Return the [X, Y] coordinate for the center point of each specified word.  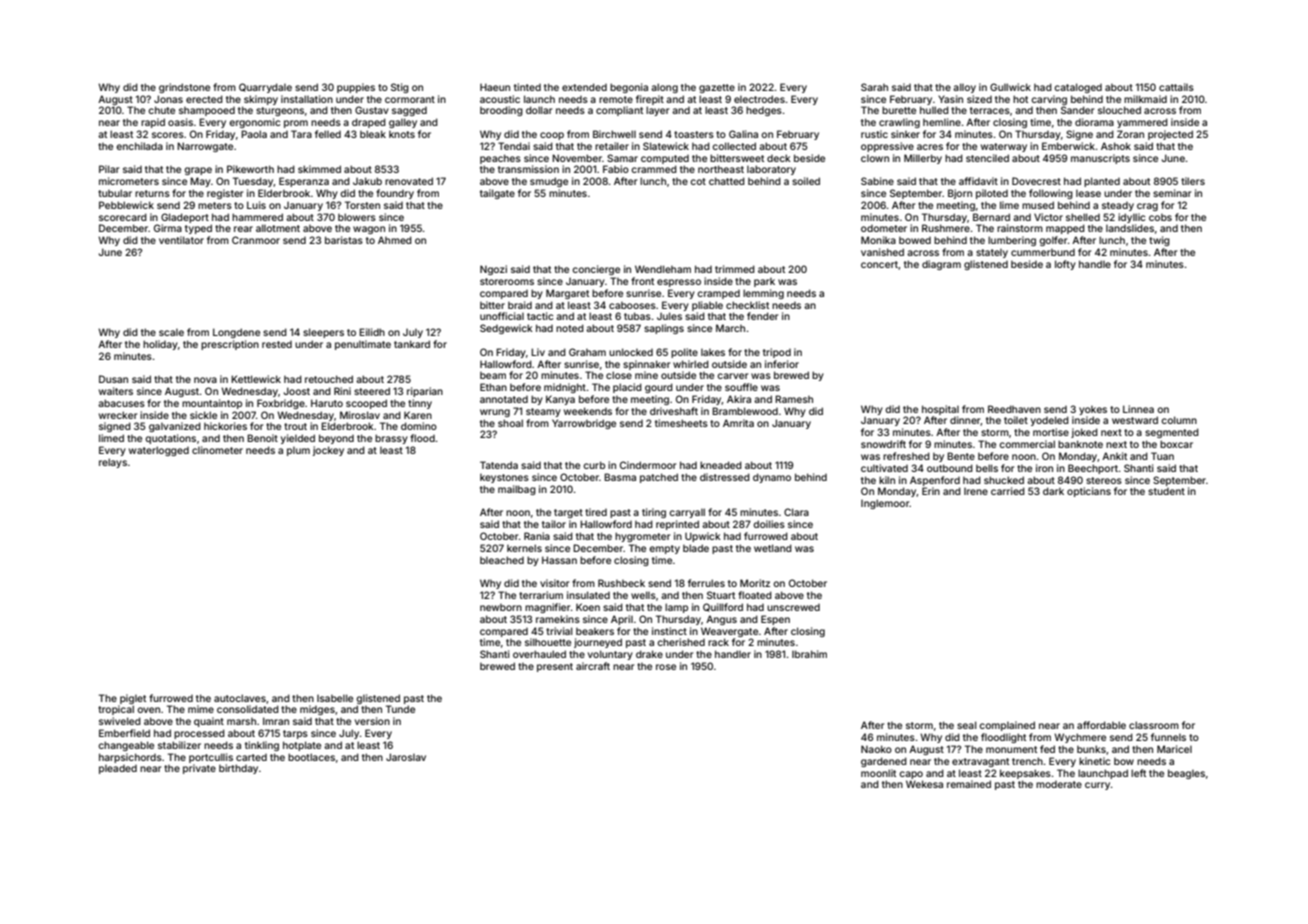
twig [1159, 241]
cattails [1176, 87]
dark [1053, 491]
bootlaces [311, 757]
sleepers [323, 333]
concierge [596, 270]
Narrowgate [205, 147]
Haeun [495, 87]
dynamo [772, 478]
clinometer [217, 450]
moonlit [878, 773]
